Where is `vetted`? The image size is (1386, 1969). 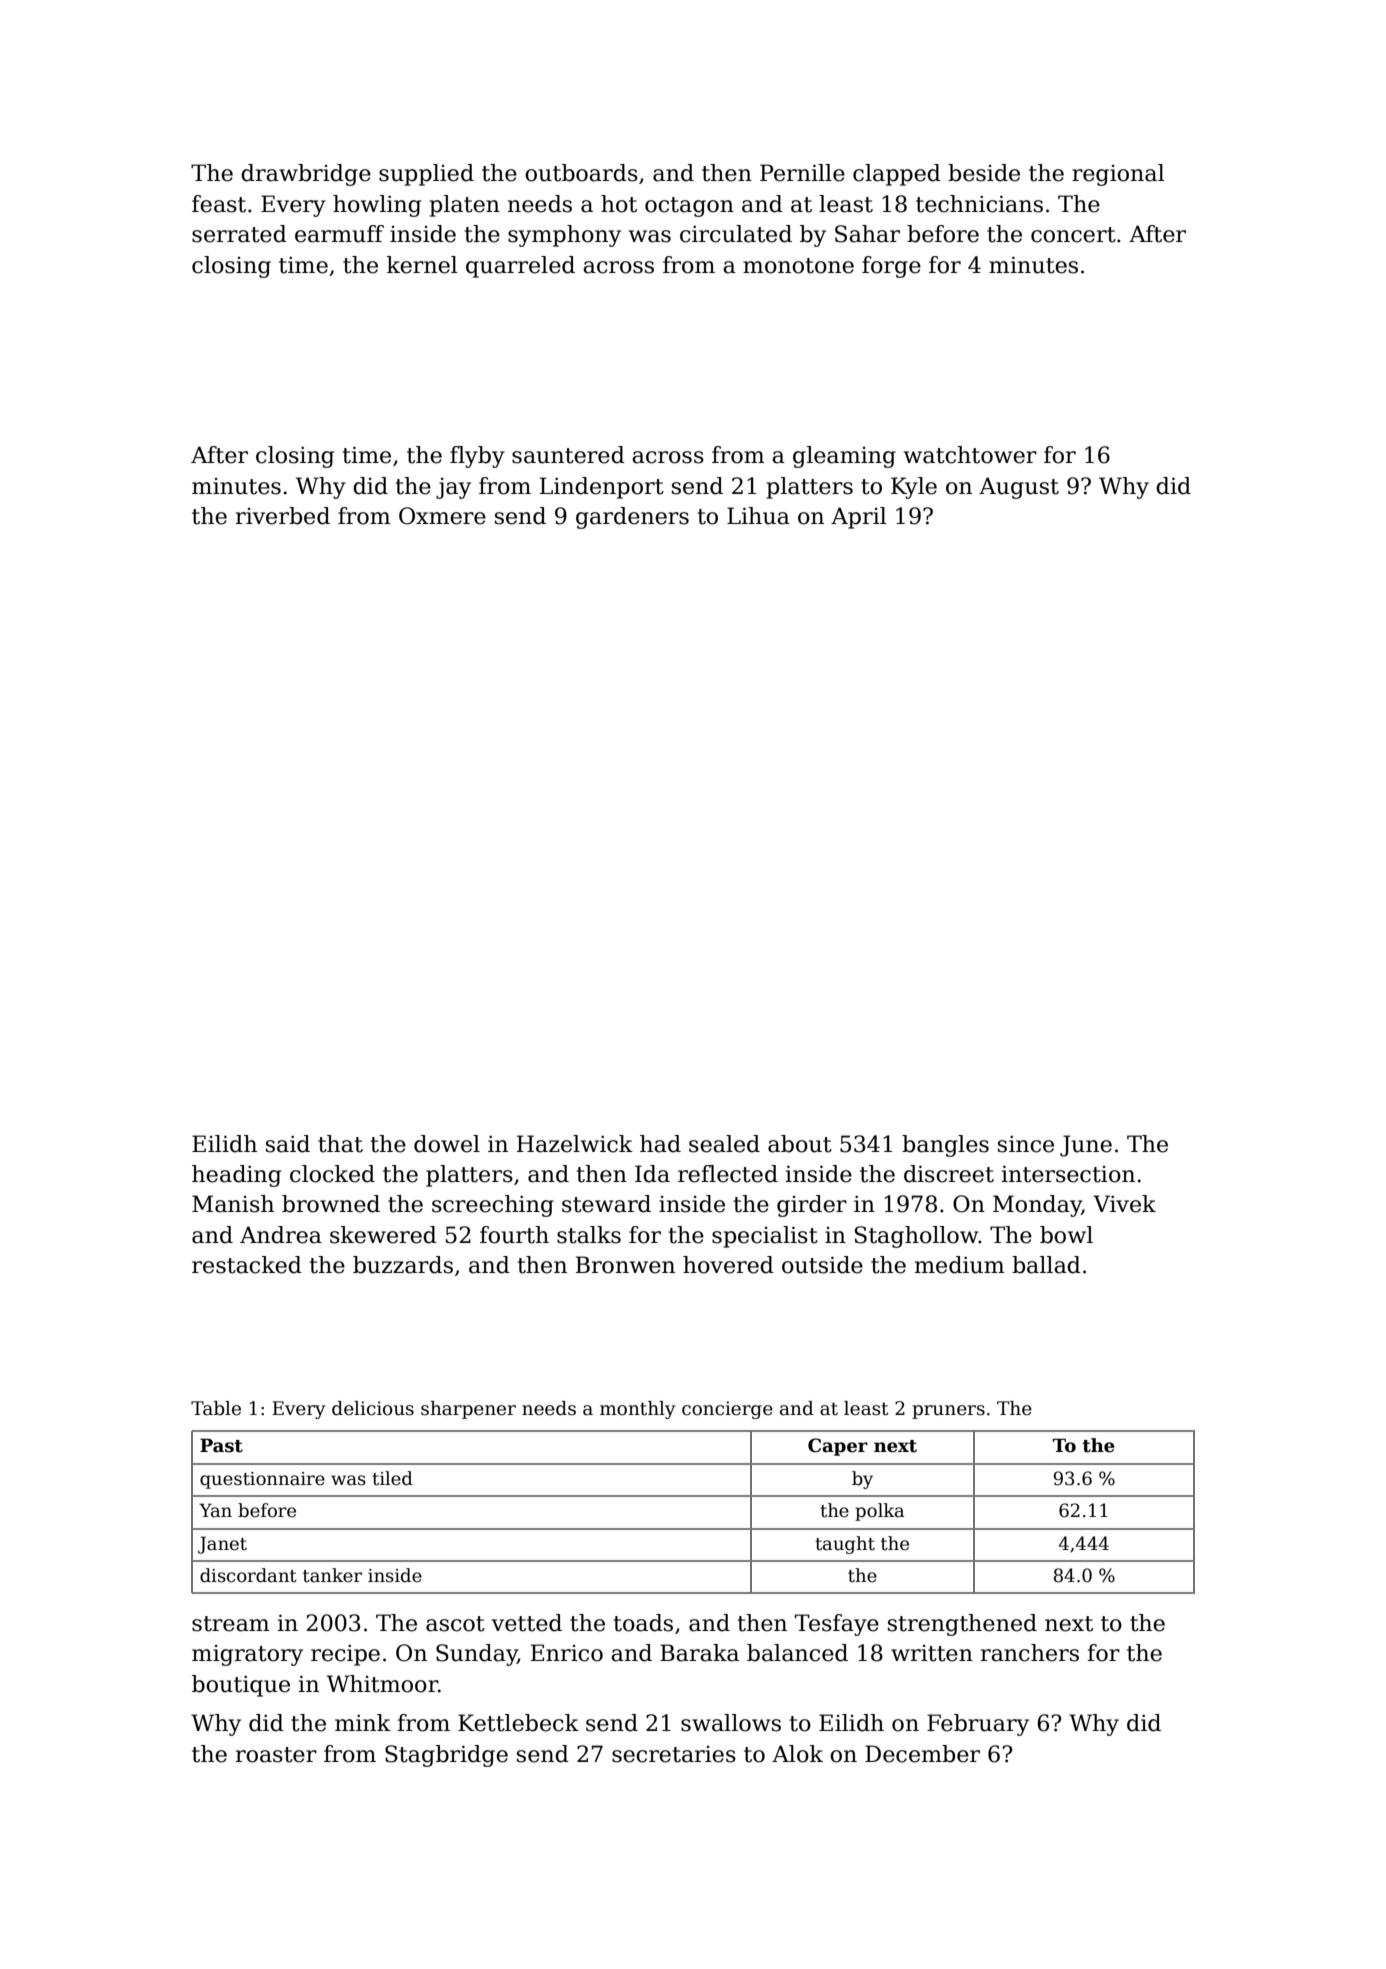 vetted is located at coordinates (526, 1623).
